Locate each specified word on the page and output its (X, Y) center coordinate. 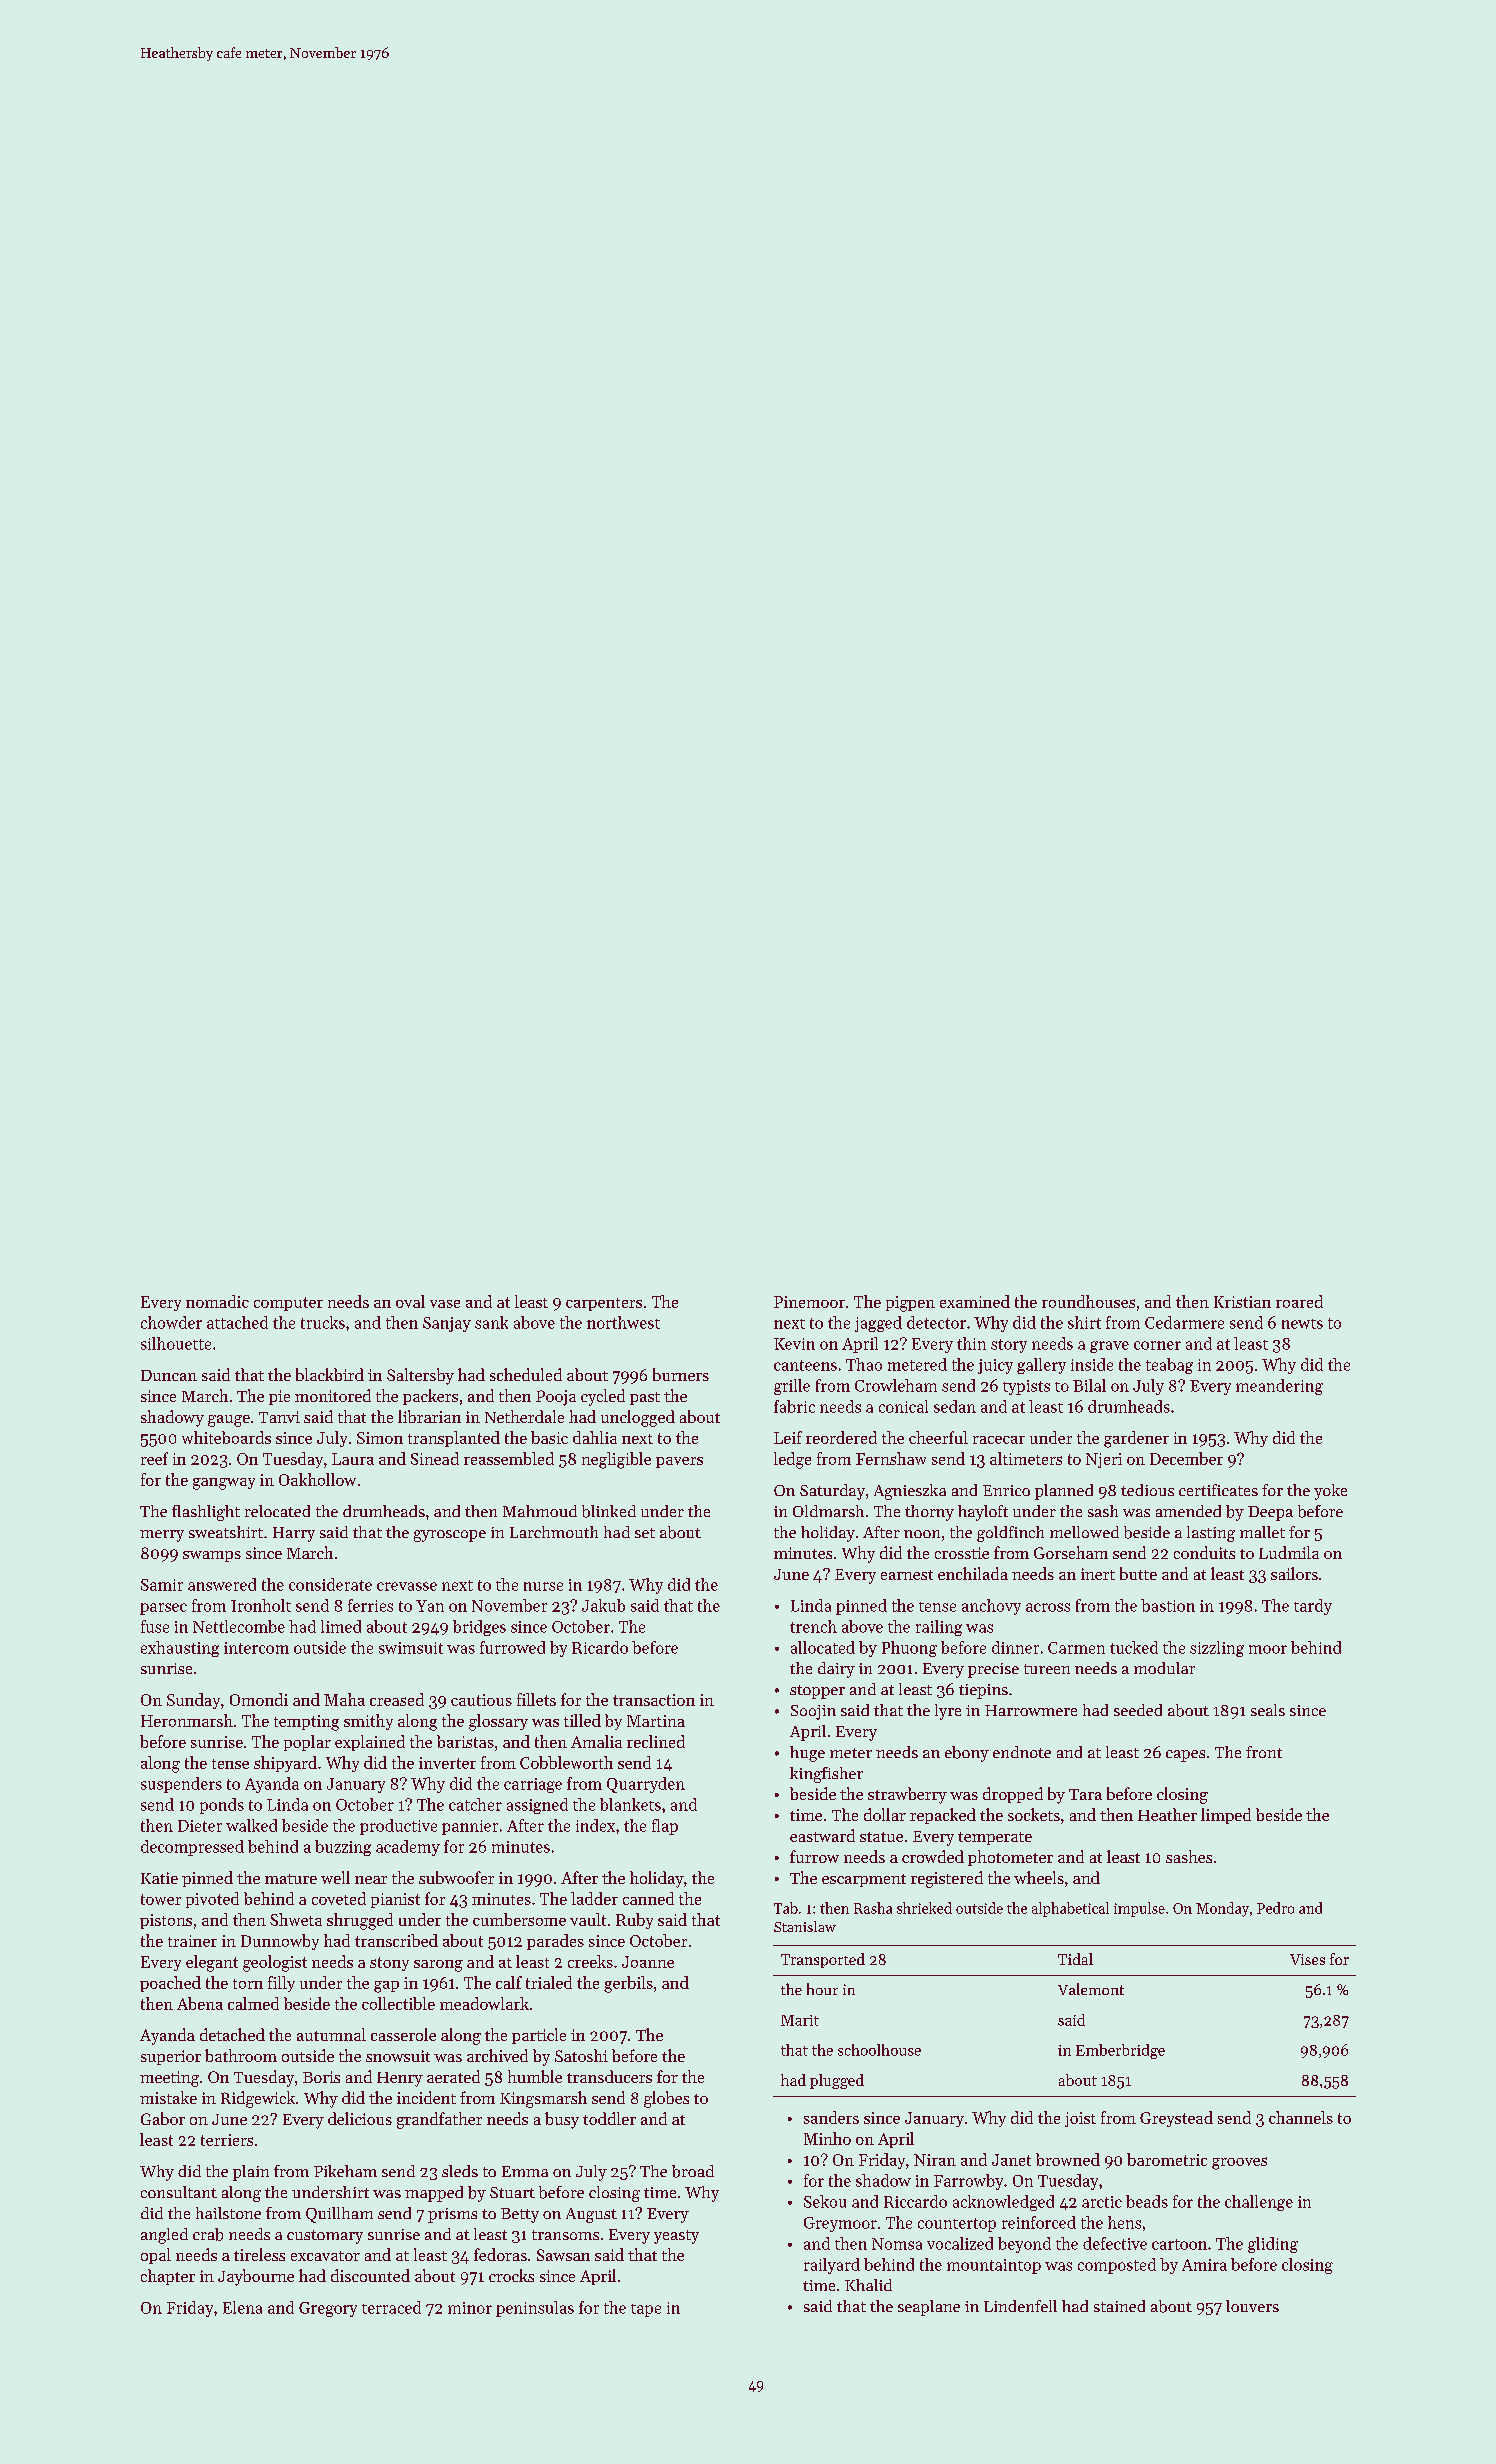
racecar (999, 1440)
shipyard (285, 1764)
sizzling (1217, 1649)
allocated (823, 1647)
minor (470, 2308)
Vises (1307, 1959)
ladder (594, 1898)
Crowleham (896, 1385)
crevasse (407, 1586)
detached (232, 2034)
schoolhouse (879, 2050)
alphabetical (1070, 1909)
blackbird (330, 1374)
